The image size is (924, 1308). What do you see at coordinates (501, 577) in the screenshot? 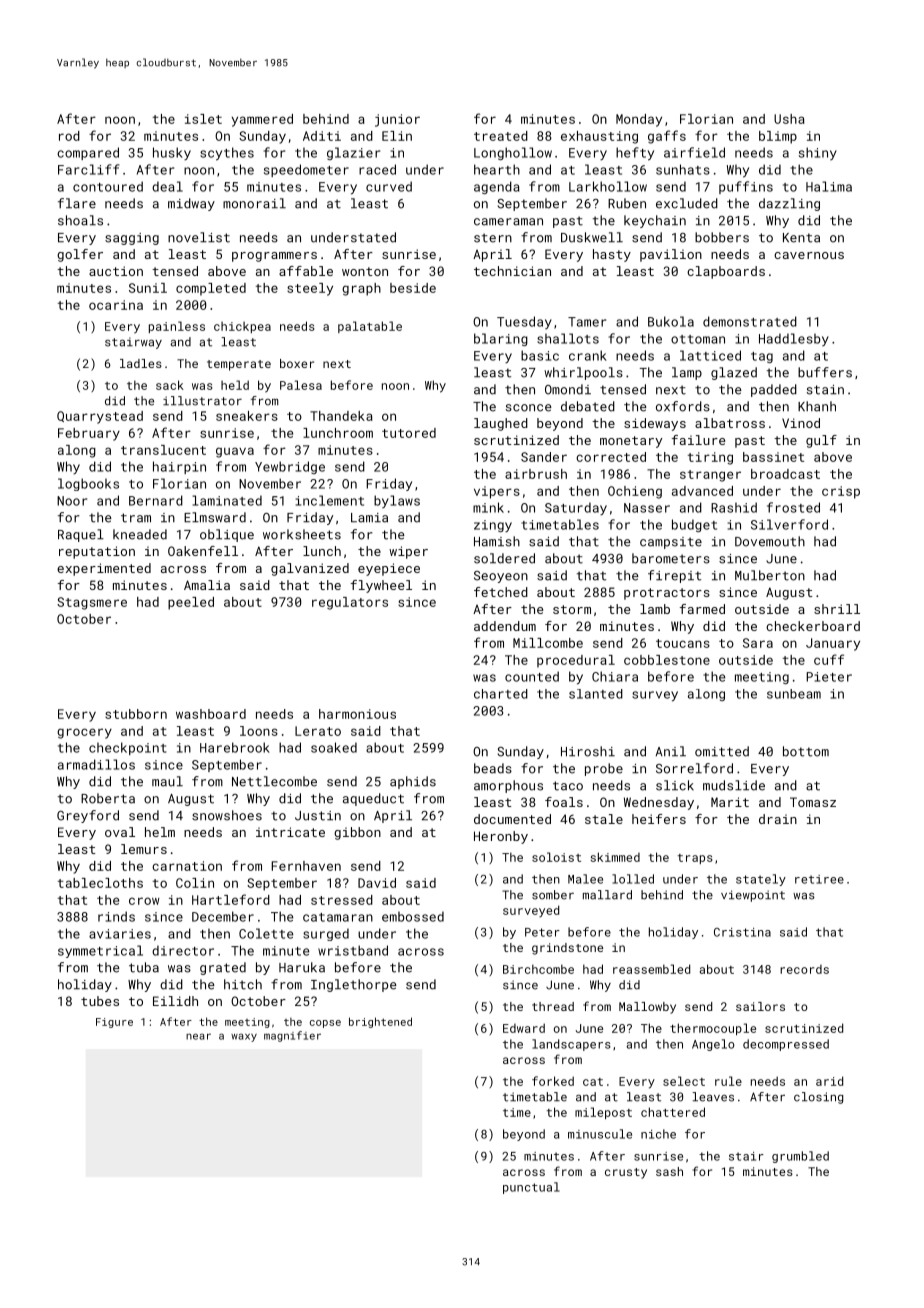
I see `Seoyeon` at bounding box center [501, 577].
